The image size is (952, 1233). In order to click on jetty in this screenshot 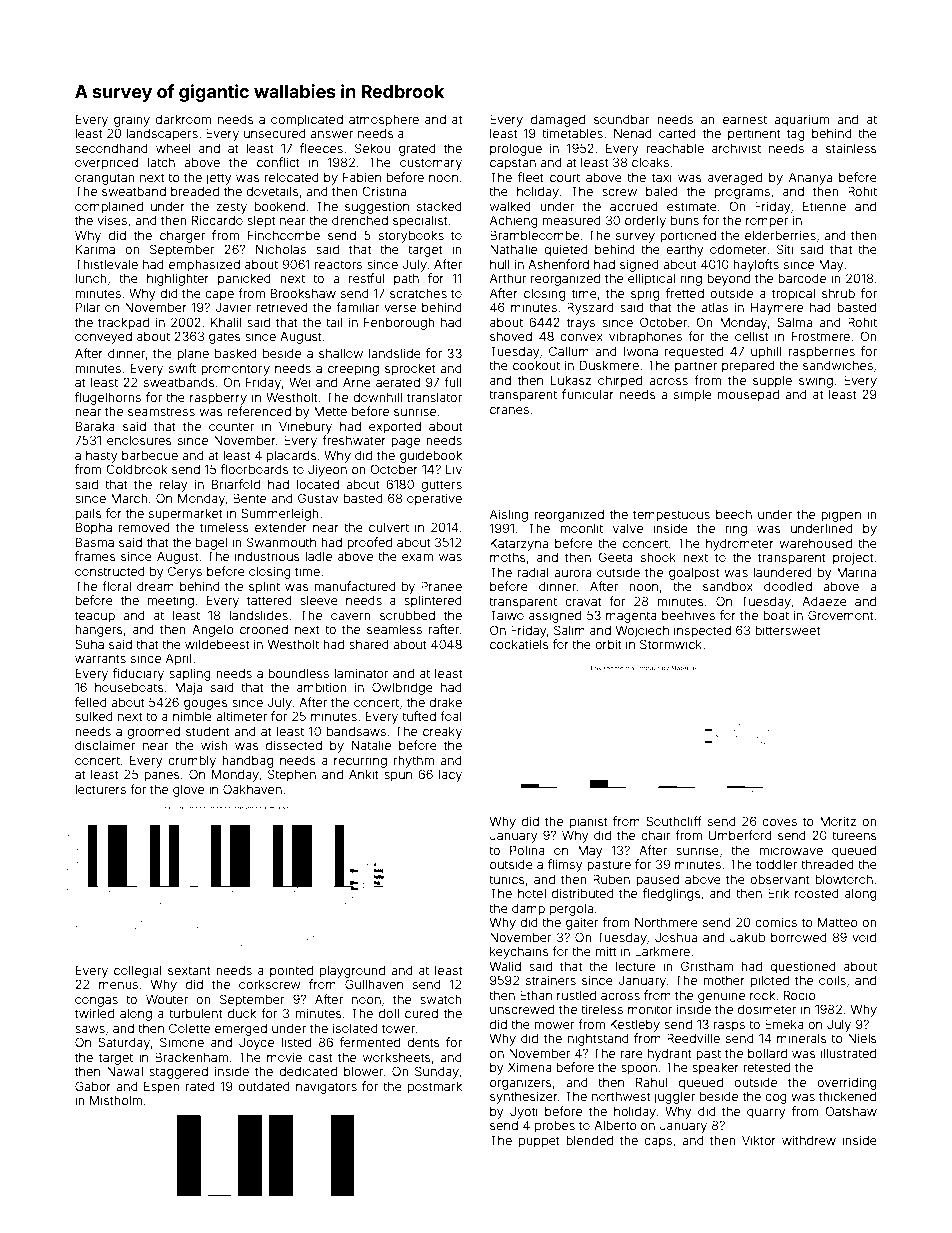, I will do `click(219, 178)`.
